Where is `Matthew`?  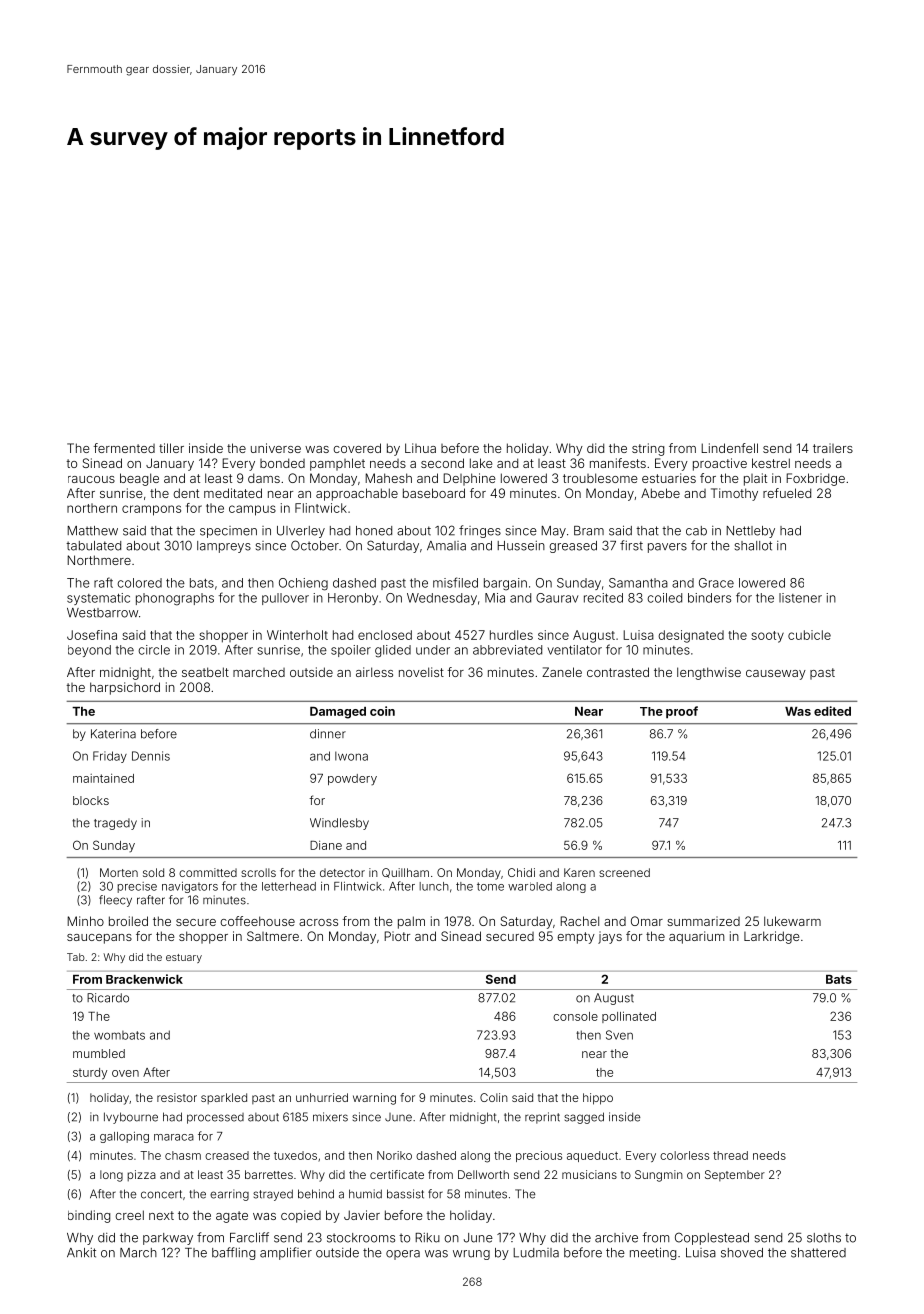
Matthew is located at coordinates (92, 531).
